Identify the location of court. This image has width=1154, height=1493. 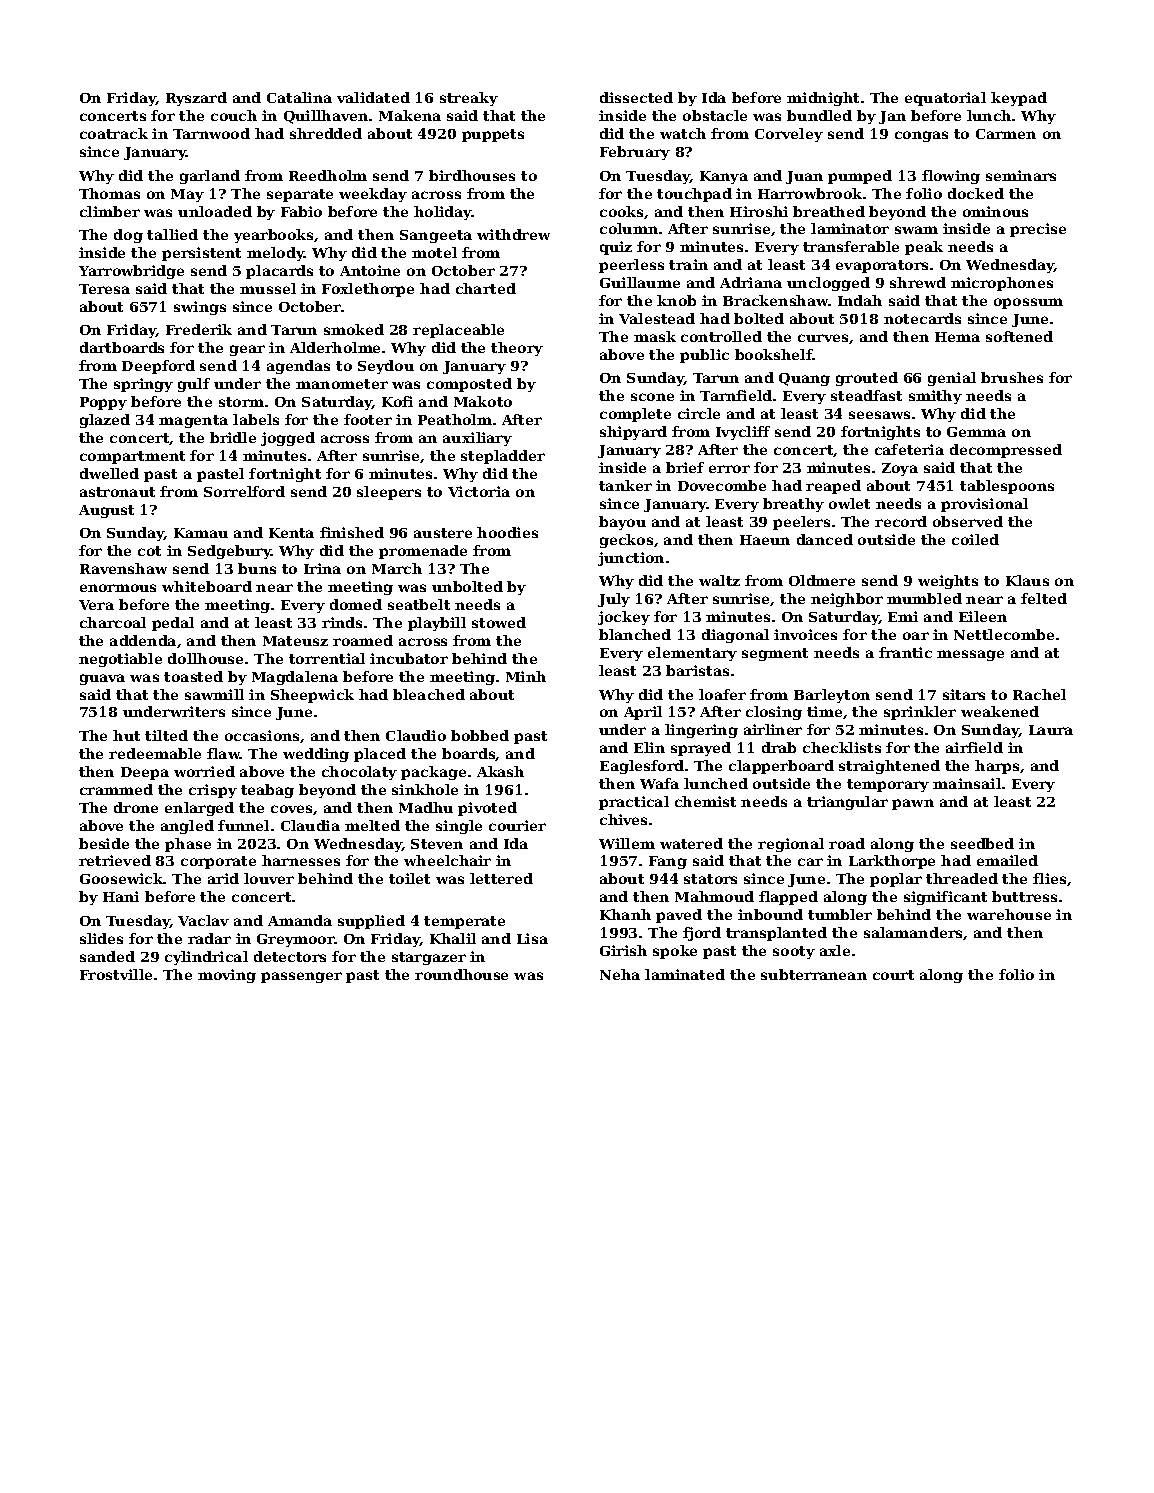
(893, 975).
